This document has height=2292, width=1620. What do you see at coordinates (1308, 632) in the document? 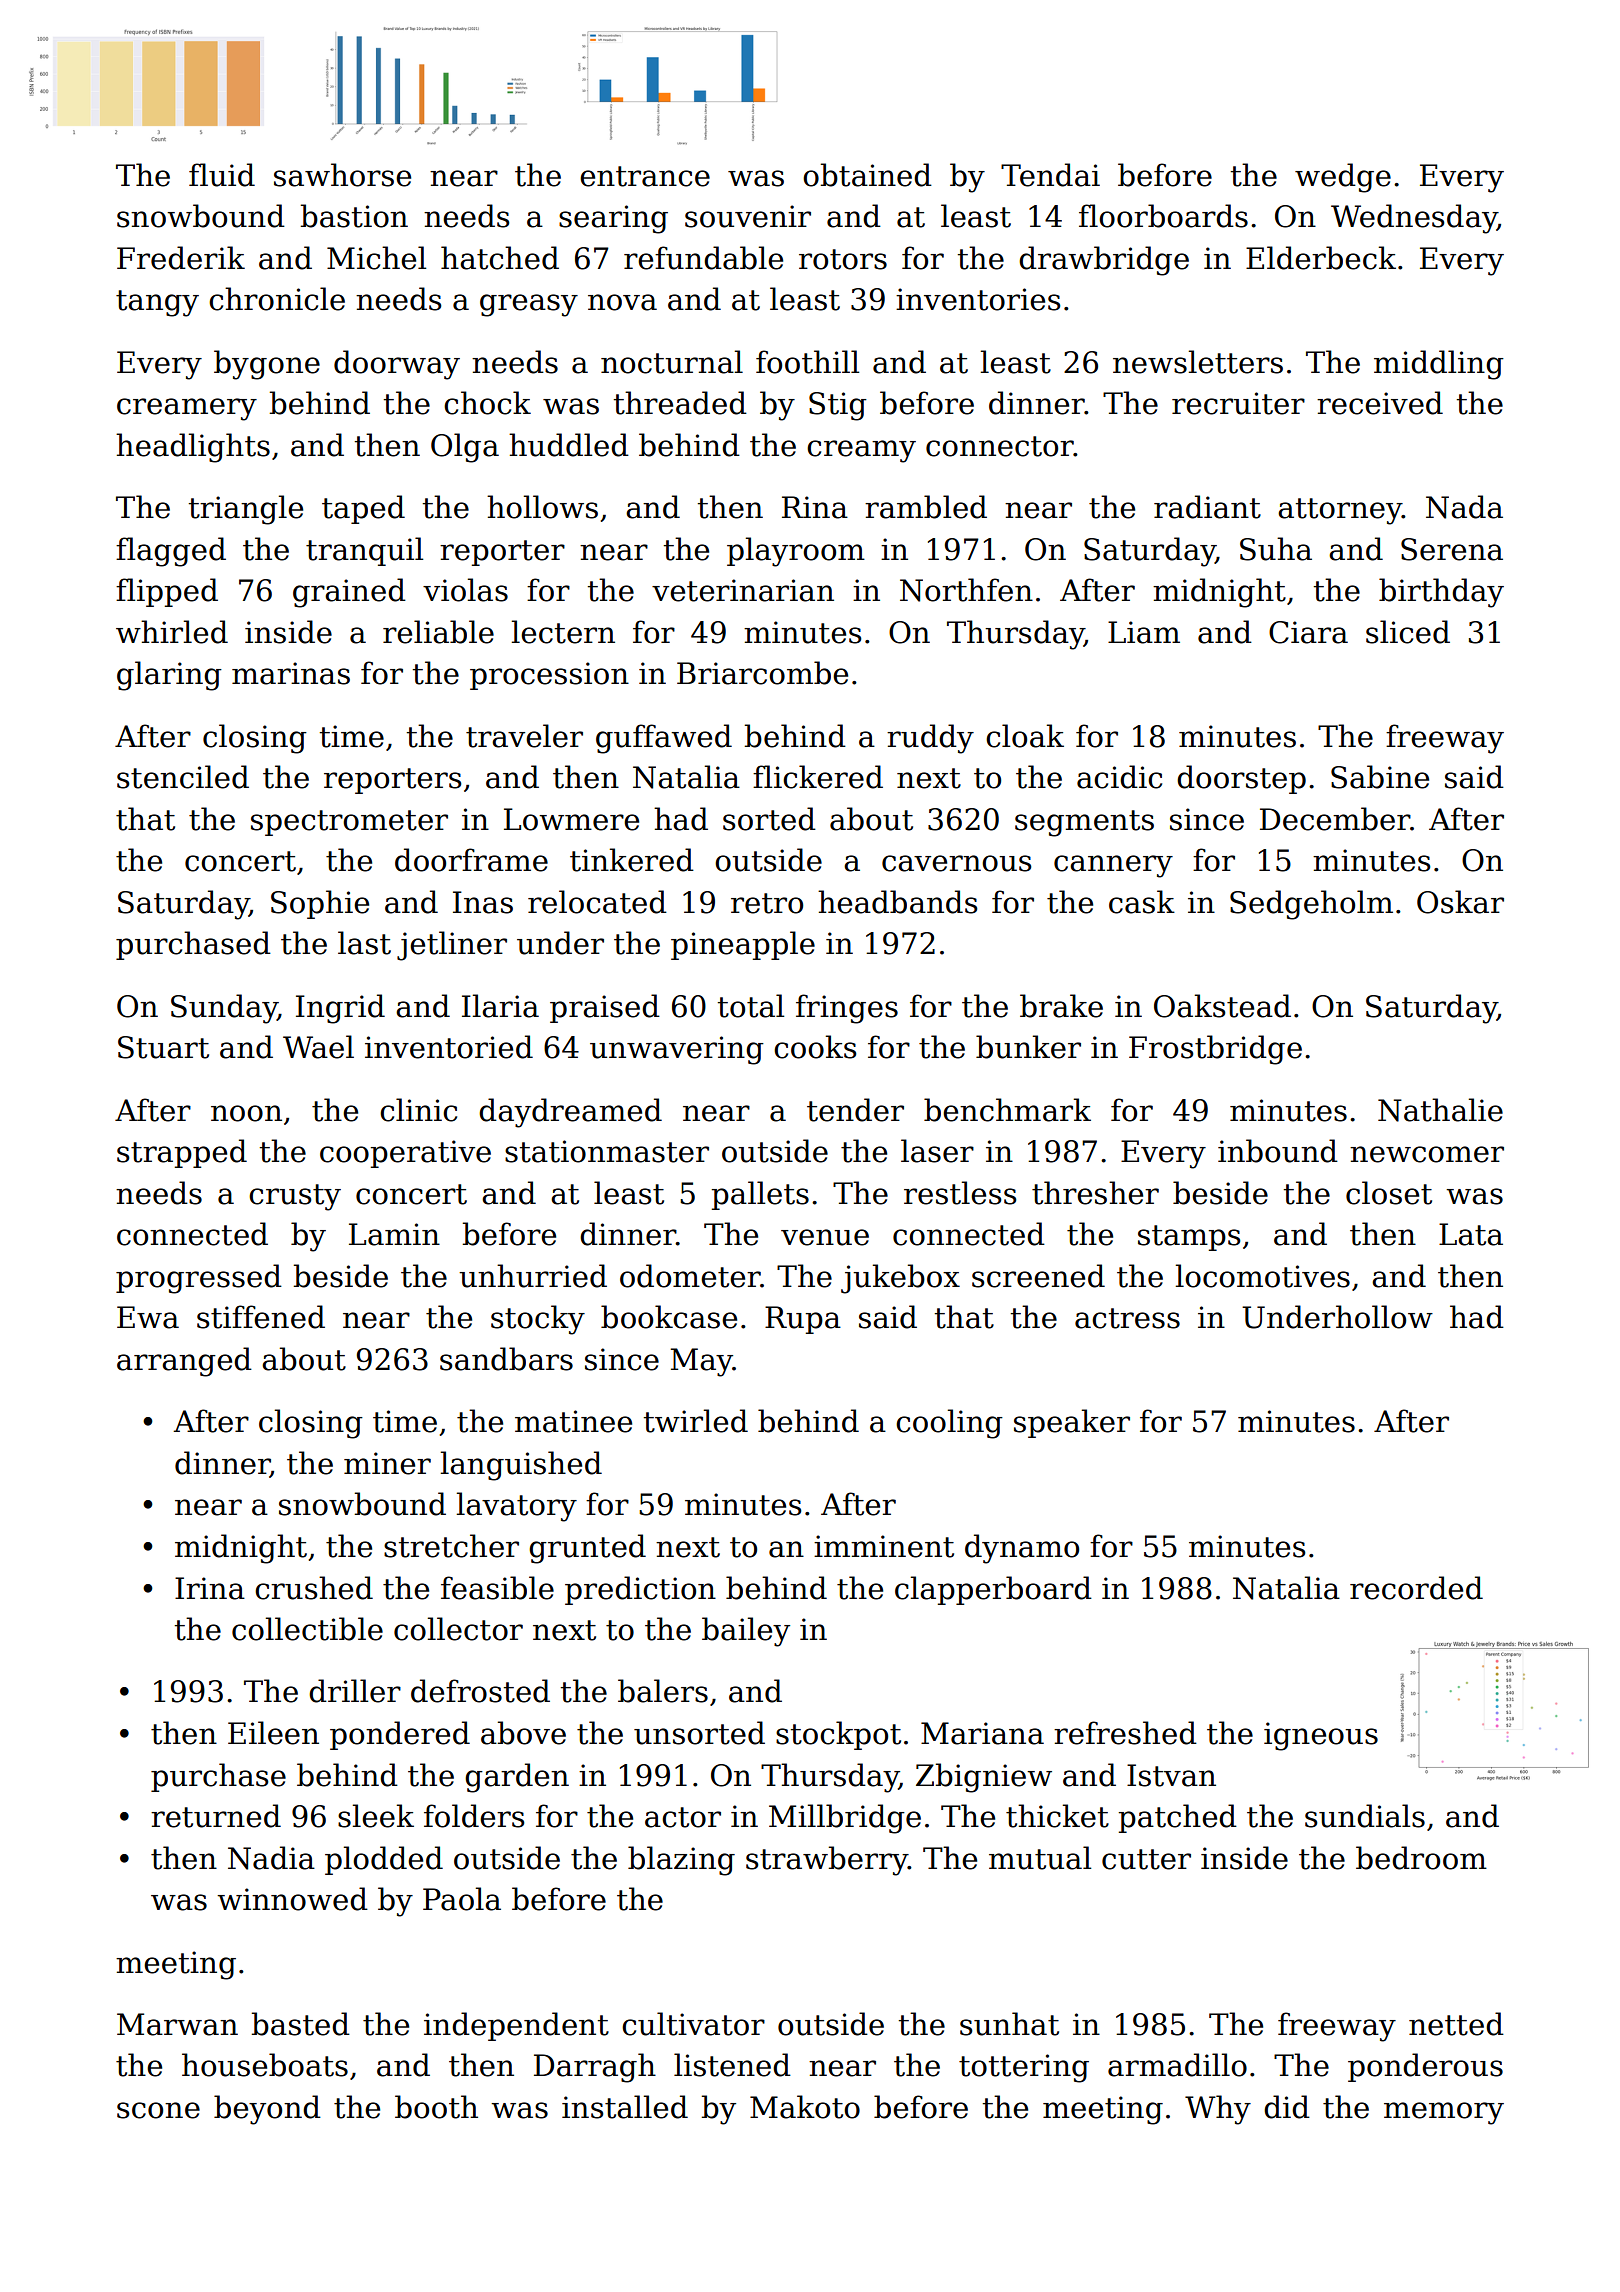
I see `Ciara` at bounding box center [1308, 632].
